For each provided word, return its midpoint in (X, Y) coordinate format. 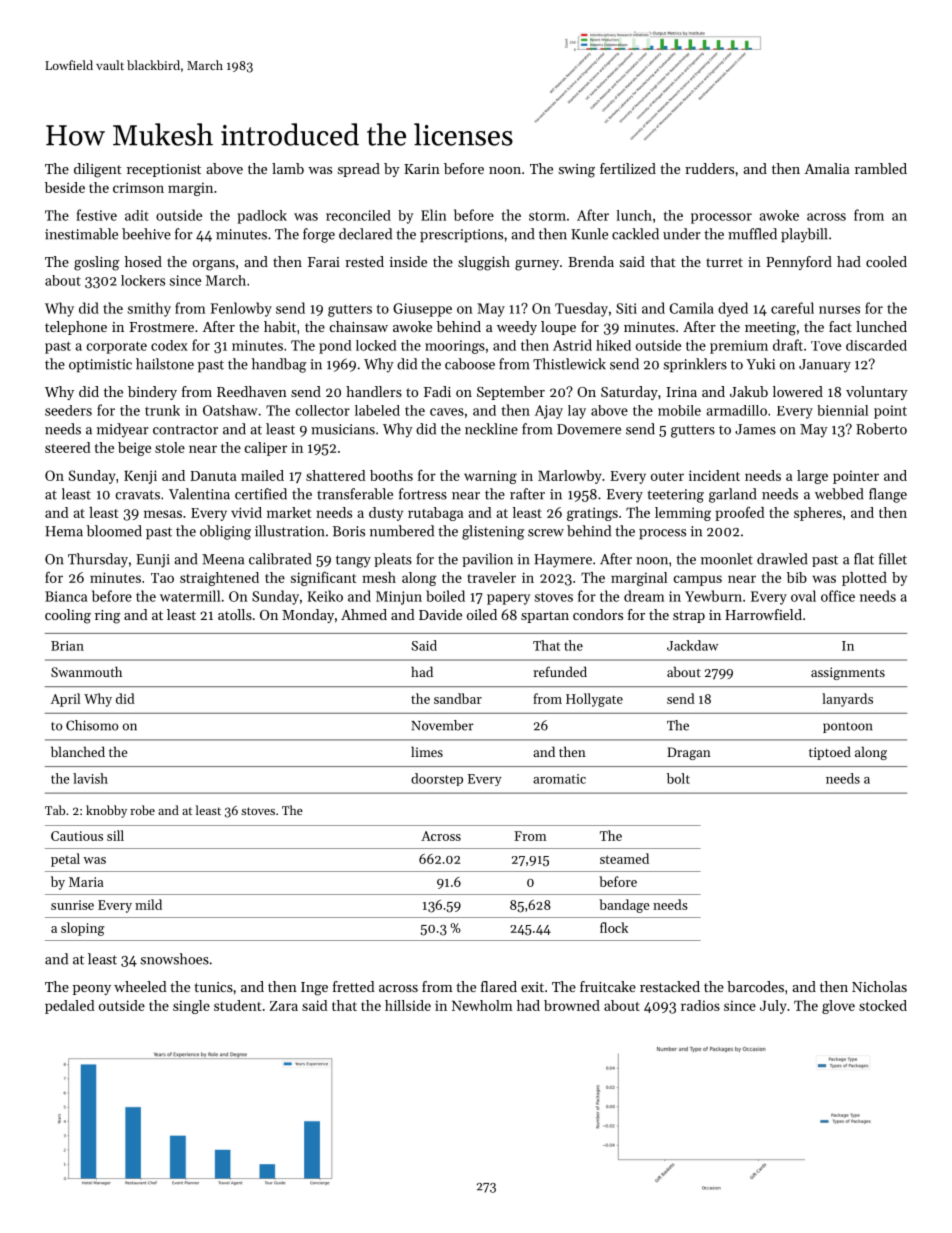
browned (572, 1005)
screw (546, 533)
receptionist (164, 170)
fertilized (628, 168)
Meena (223, 559)
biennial (843, 410)
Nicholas (879, 986)
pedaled (70, 1007)
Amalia (827, 168)
